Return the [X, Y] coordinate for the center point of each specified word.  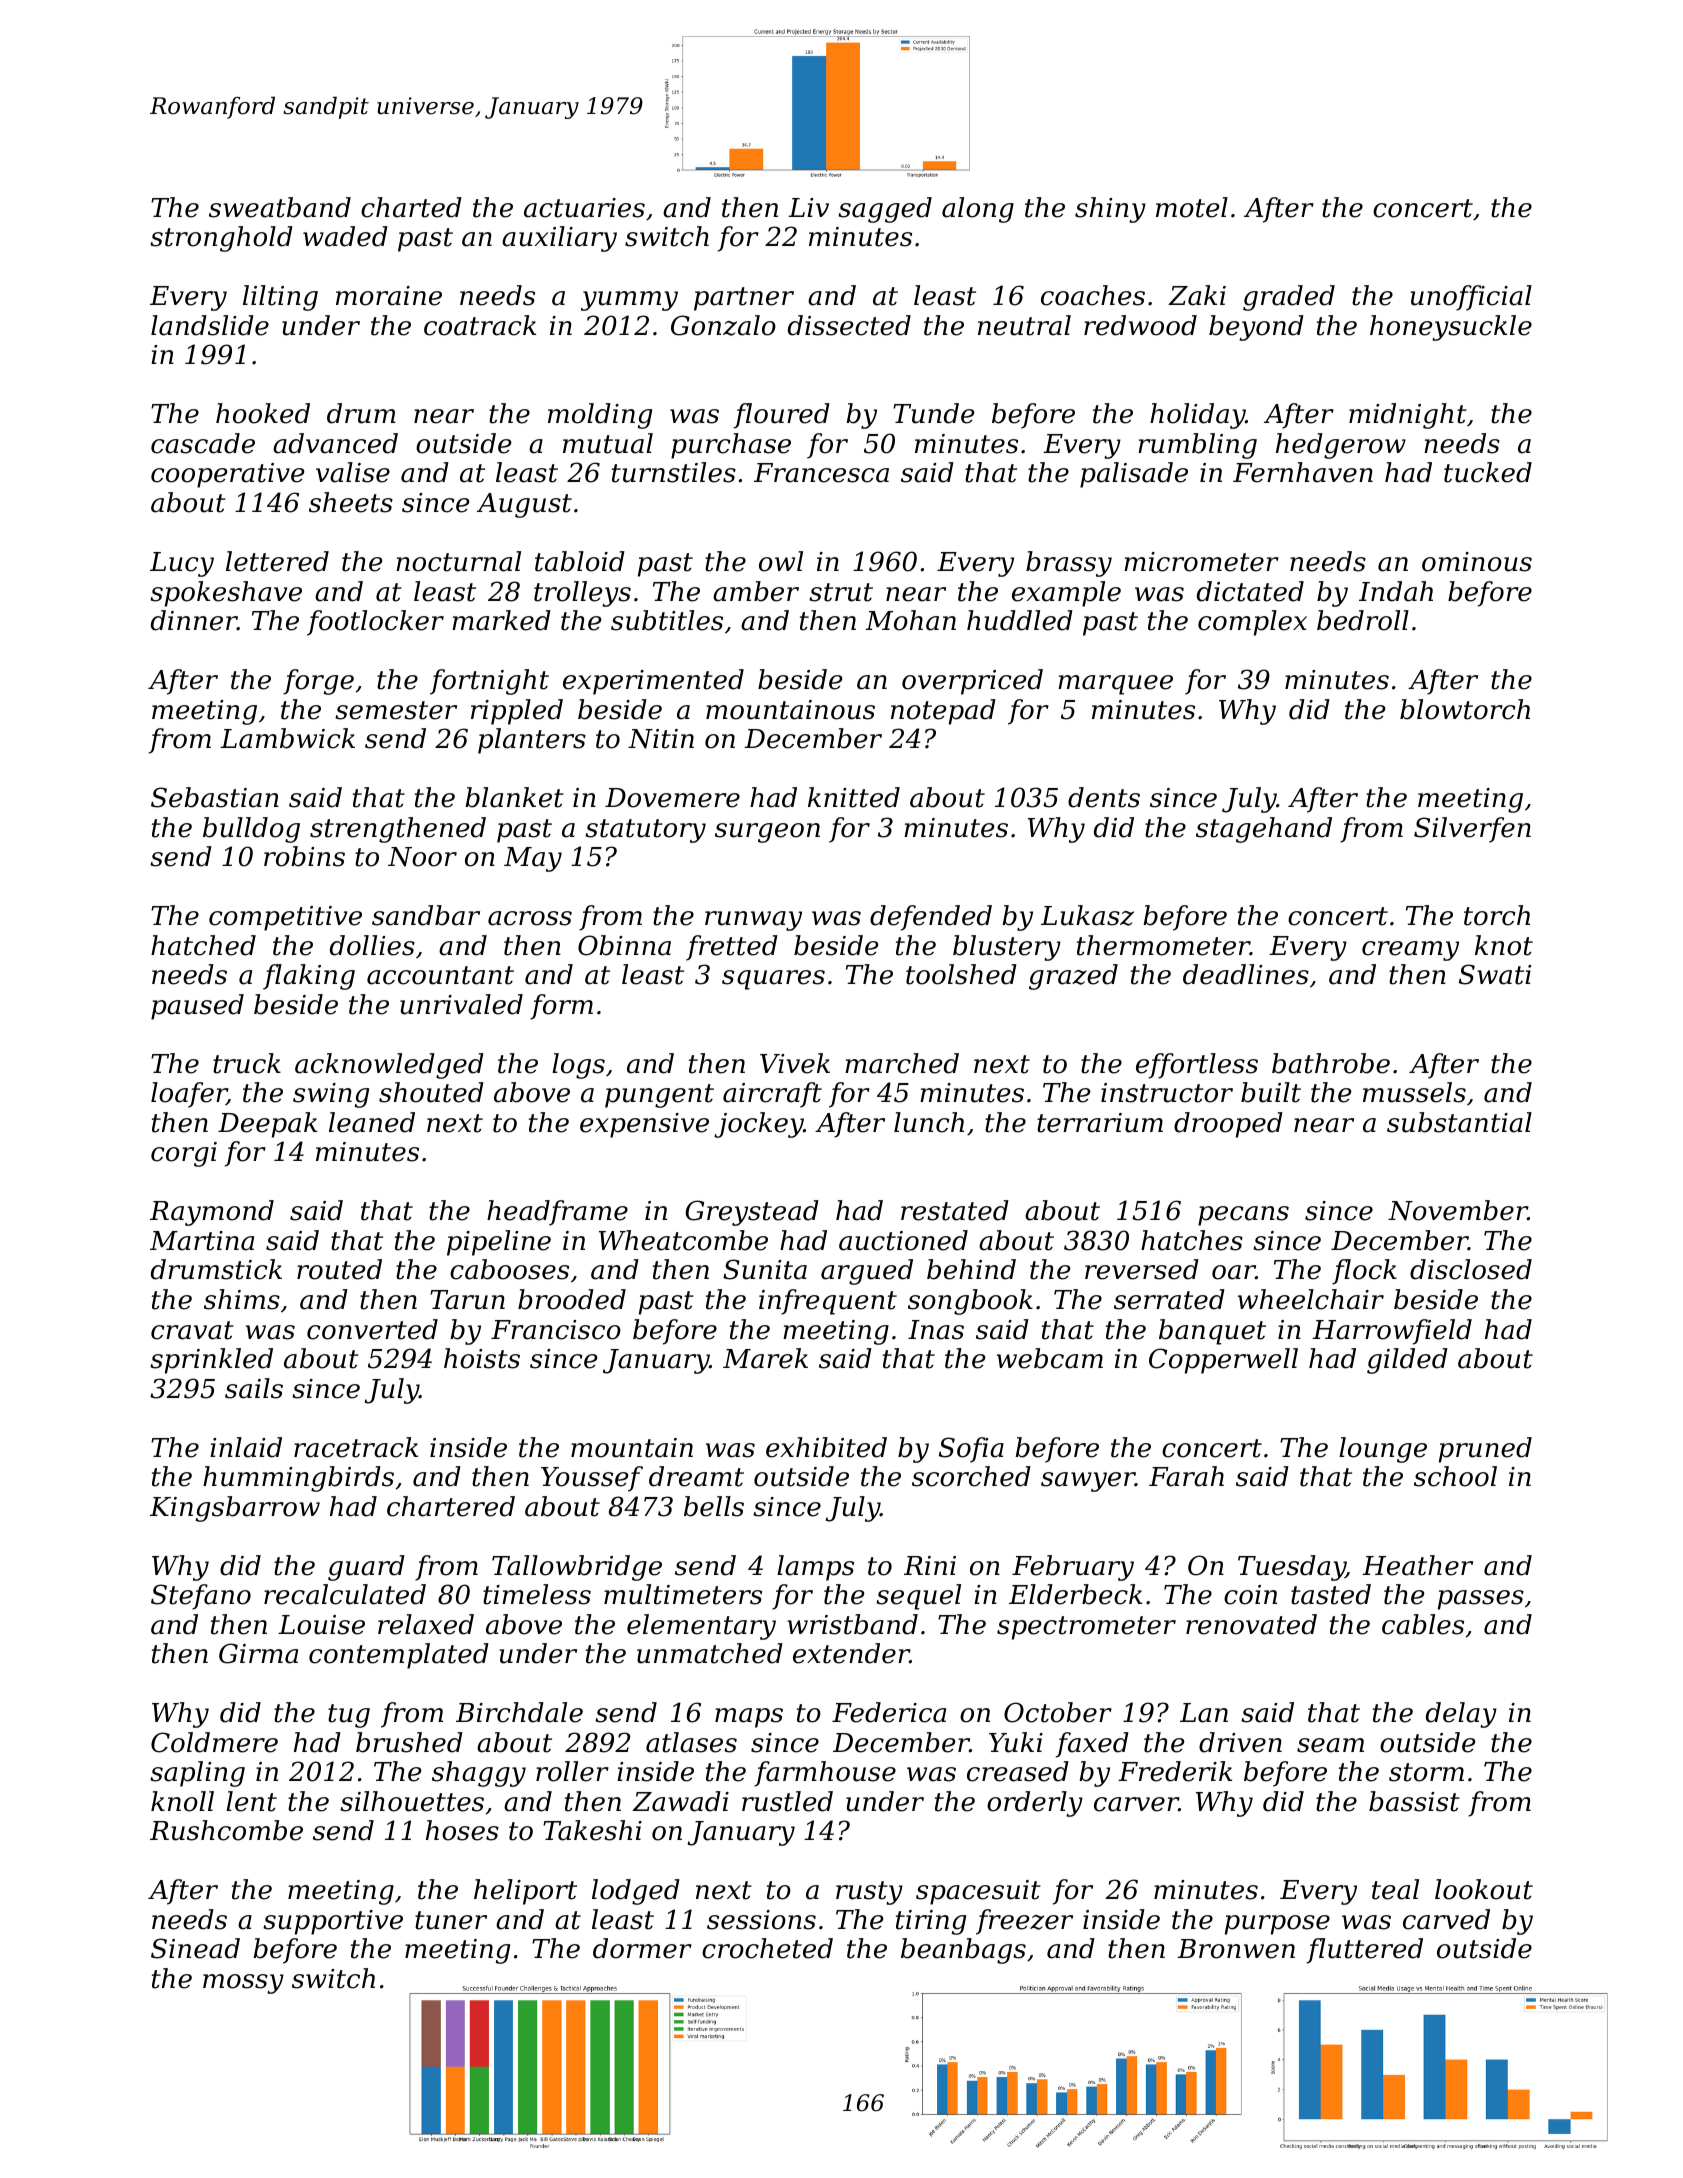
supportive [333, 1922]
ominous [1477, 562]
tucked [1488, 472]
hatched [203, 945]
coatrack [480, 325]
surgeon [767, 833]
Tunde [934, 413]
